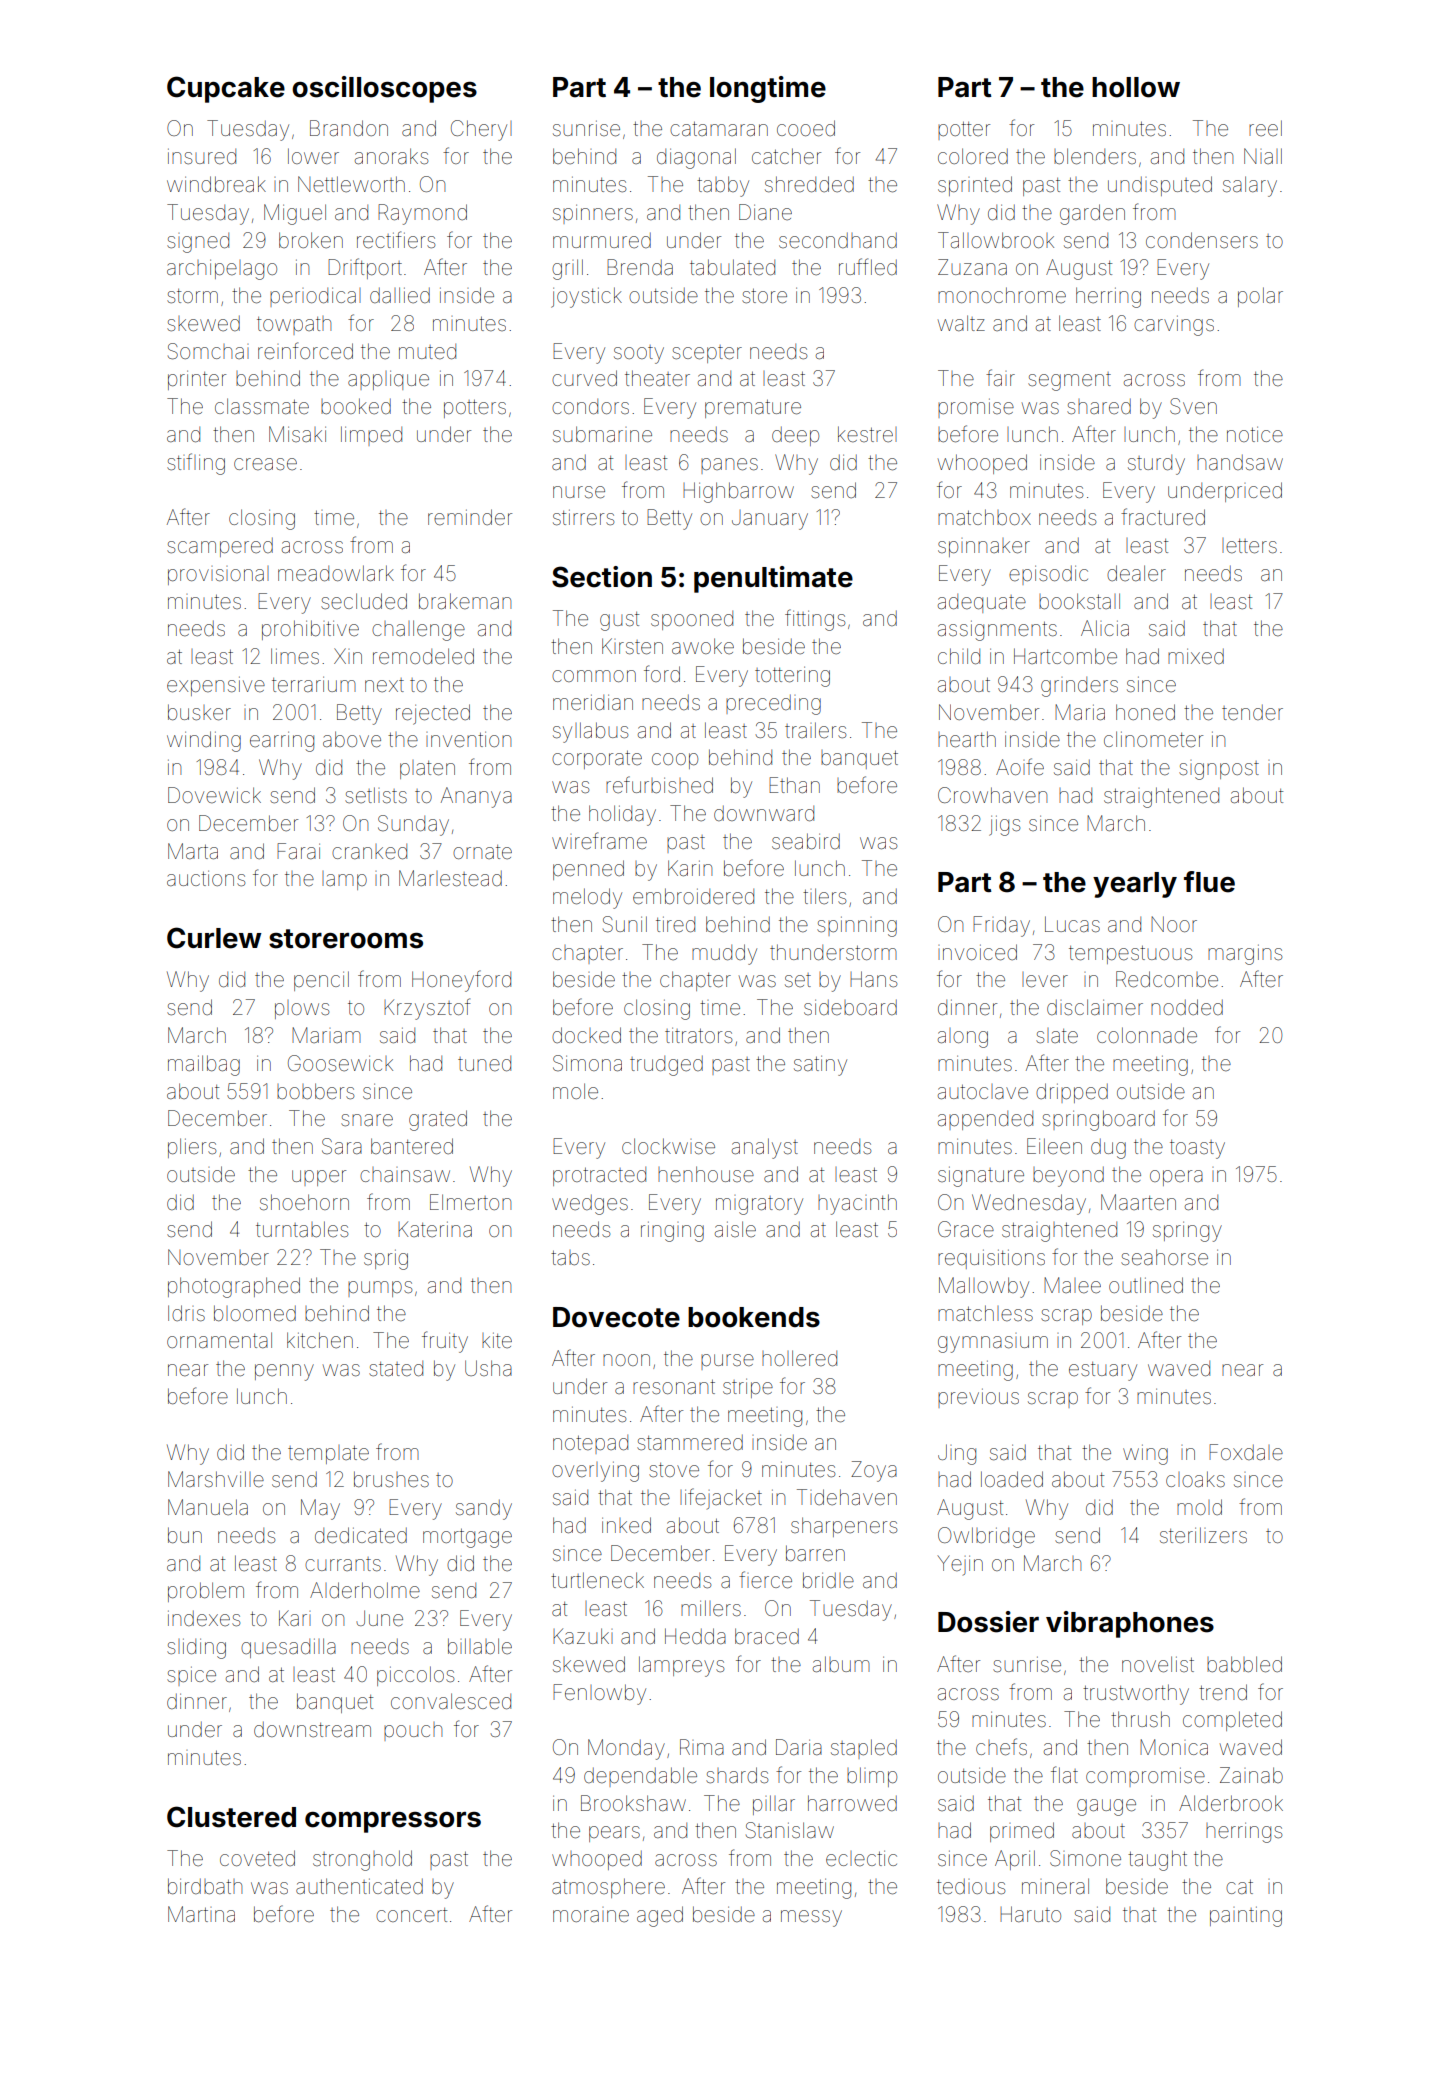 This screenshot has height=2100, width=1450. I want to click on turntables, so click(302, 1229).
